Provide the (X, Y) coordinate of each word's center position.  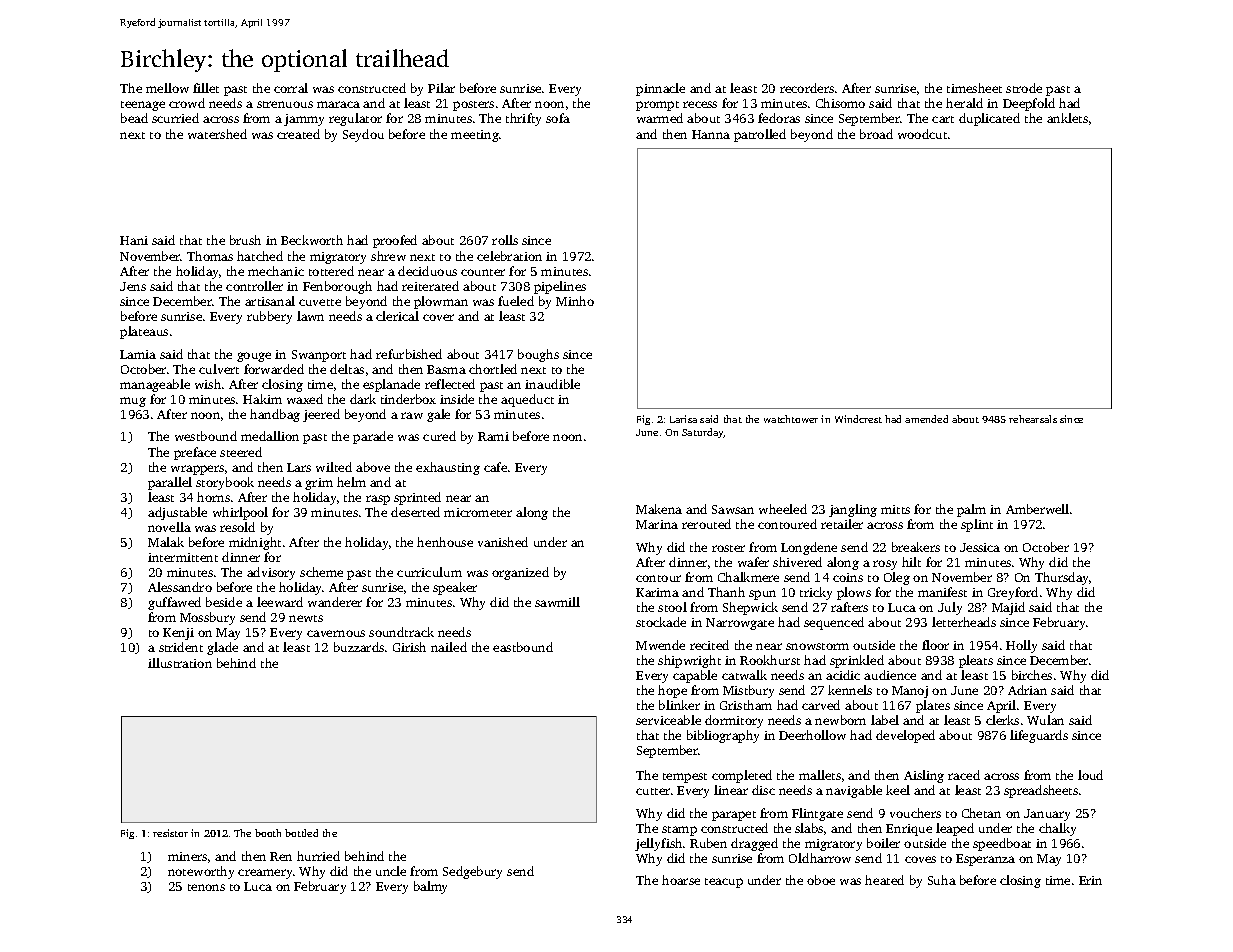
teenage (143, 106)
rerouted (706, 524)
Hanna (711, 134)
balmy (430, 887)
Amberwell (1037, 509)
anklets (1067, 118)
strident (181, 647)
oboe (821, 880)
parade (373, 437)
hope (672, 691)
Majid (1008, 608)
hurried (318, 856)
